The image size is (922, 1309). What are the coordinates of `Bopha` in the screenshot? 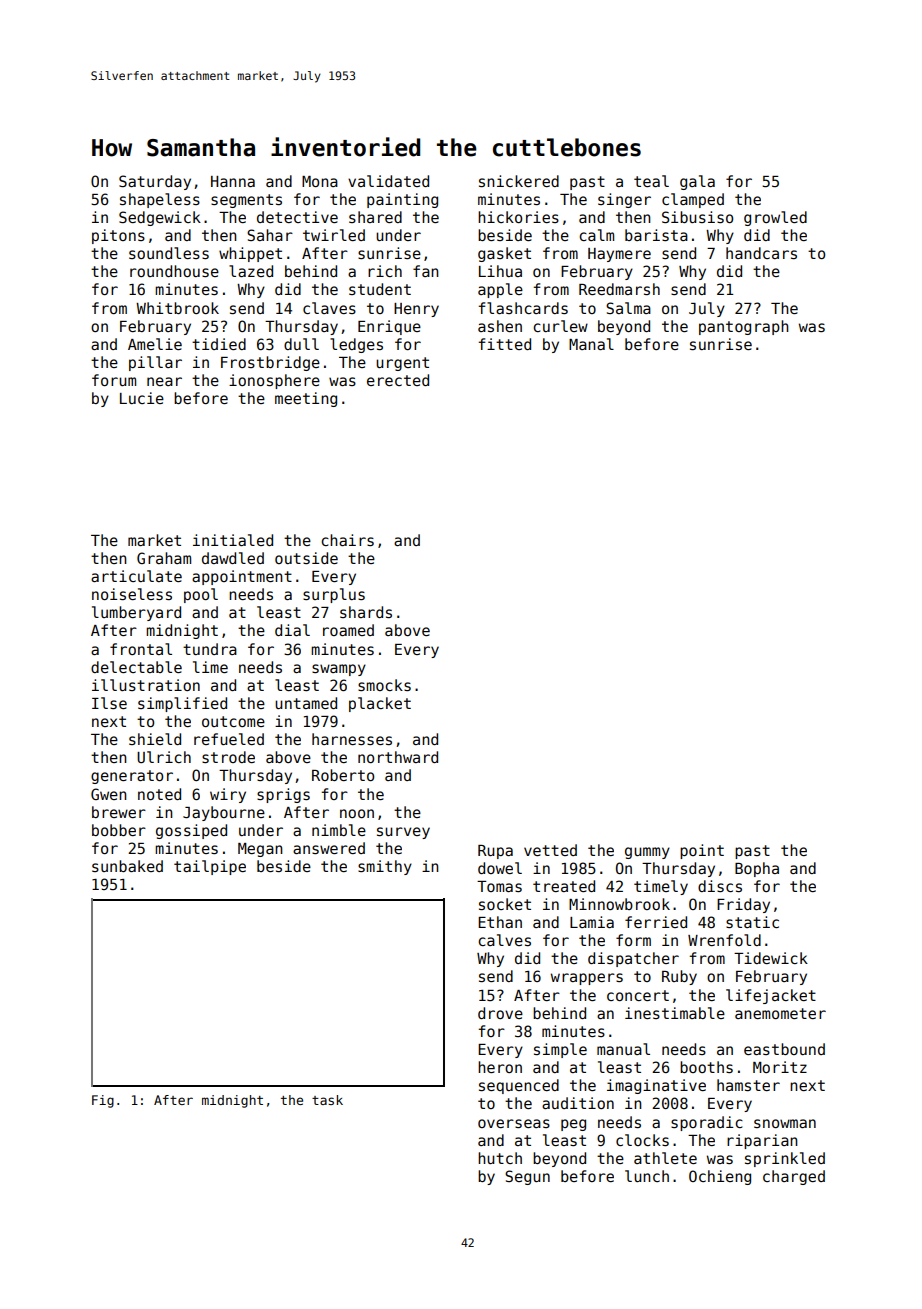 It's located at (757, 869).
